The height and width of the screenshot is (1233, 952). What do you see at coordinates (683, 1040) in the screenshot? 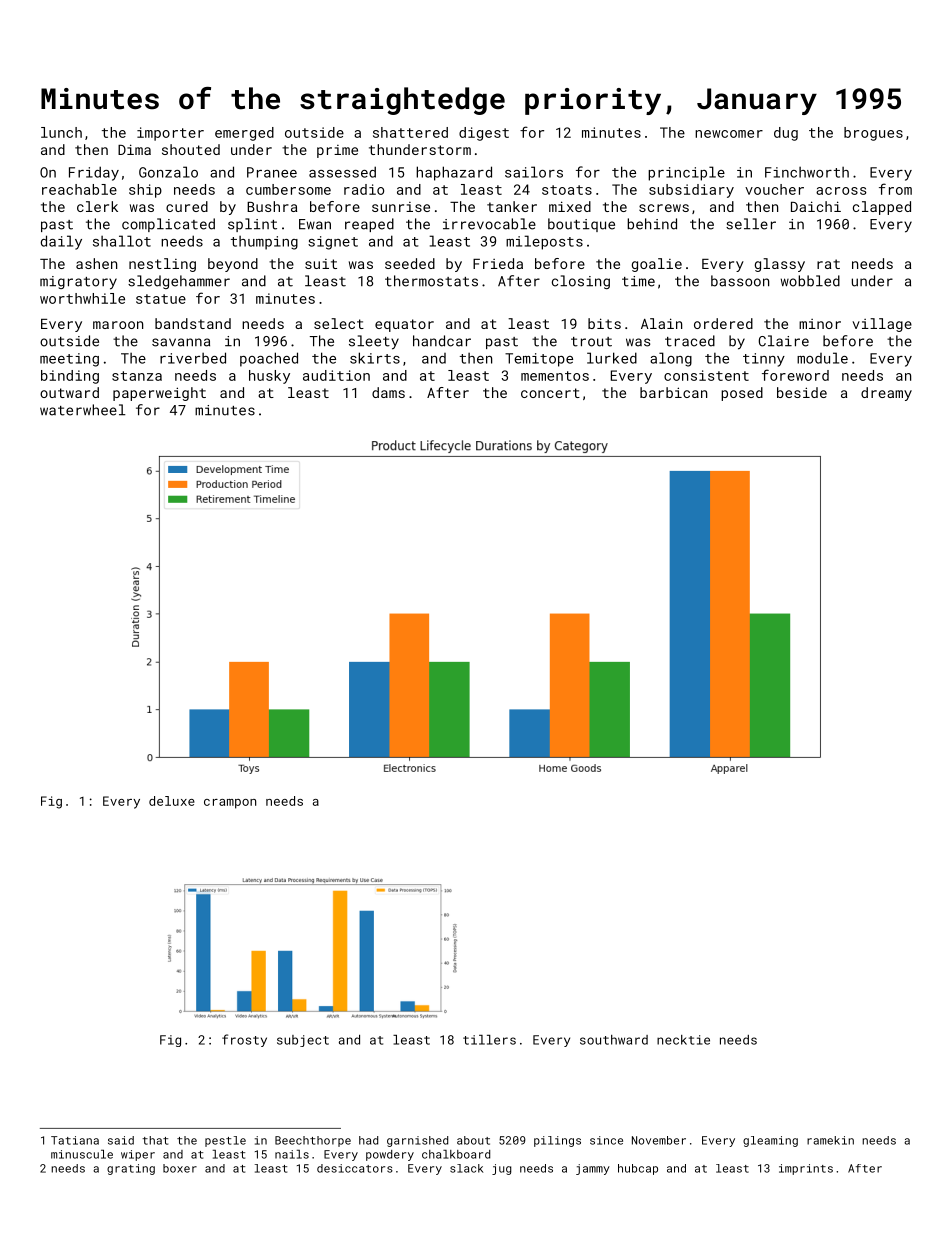
I see `necktie` at bounding box center [683, 1040].
